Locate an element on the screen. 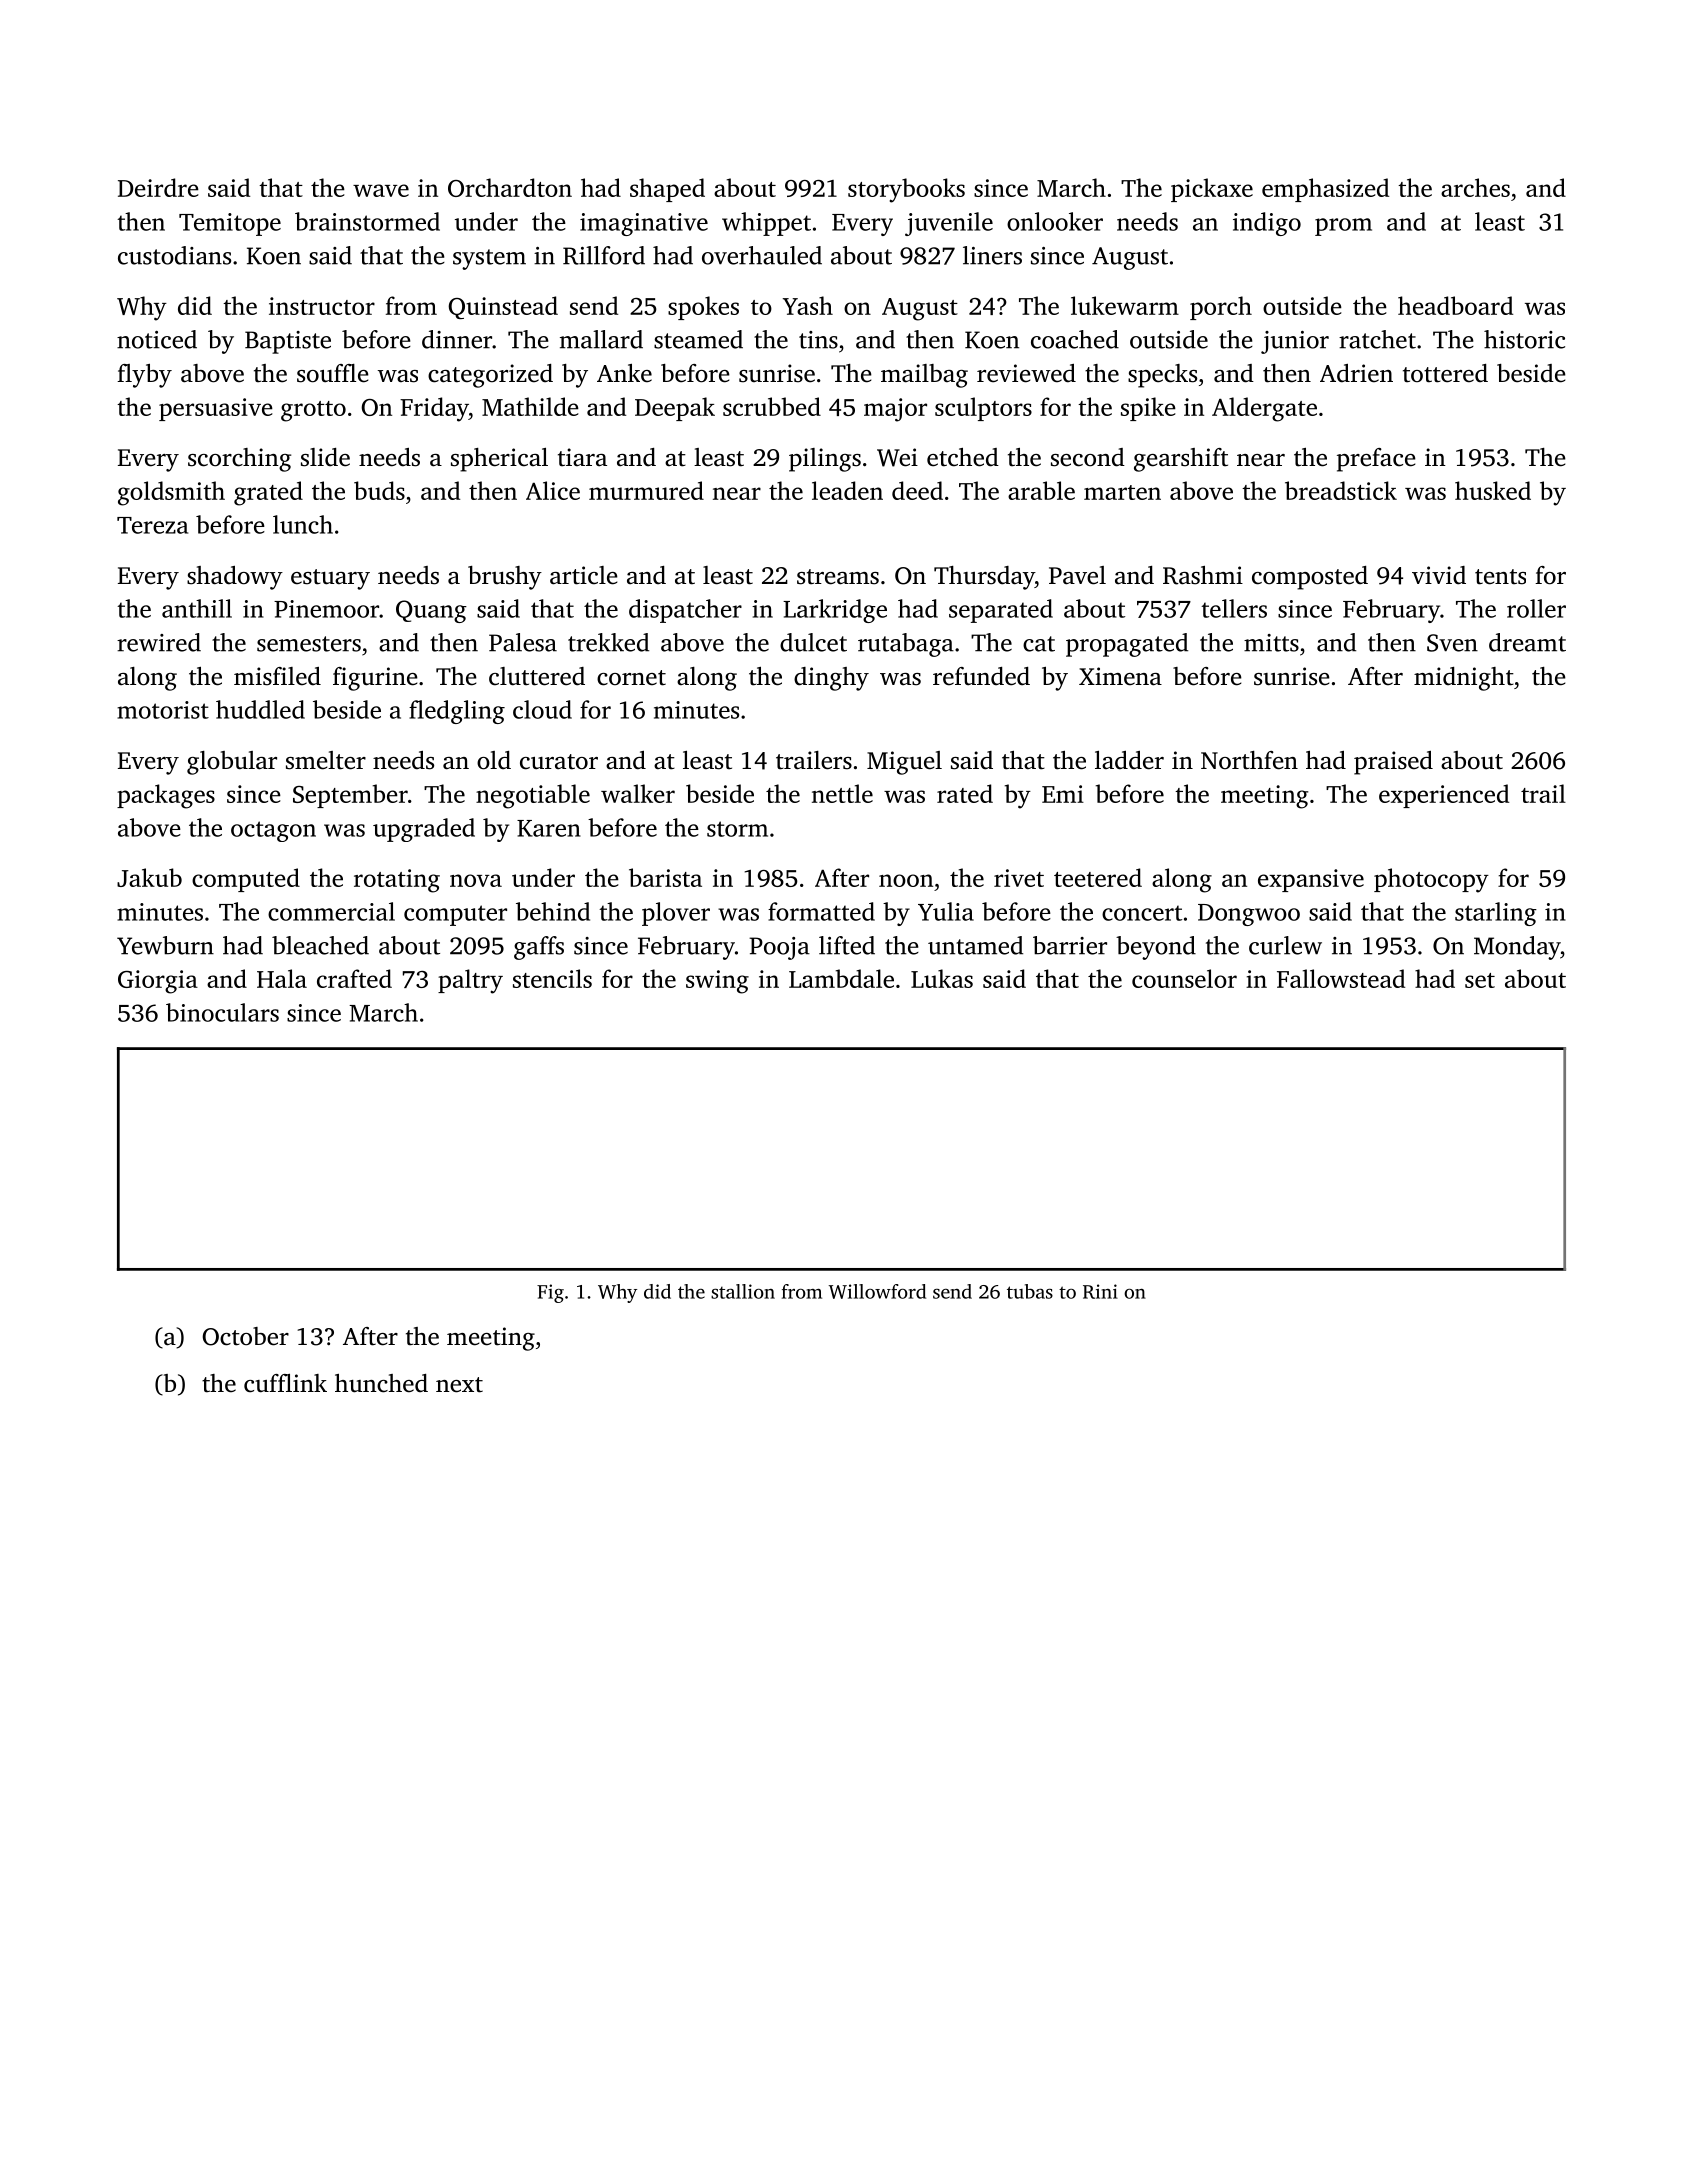  rotating is located at coordinates (397, 881).
